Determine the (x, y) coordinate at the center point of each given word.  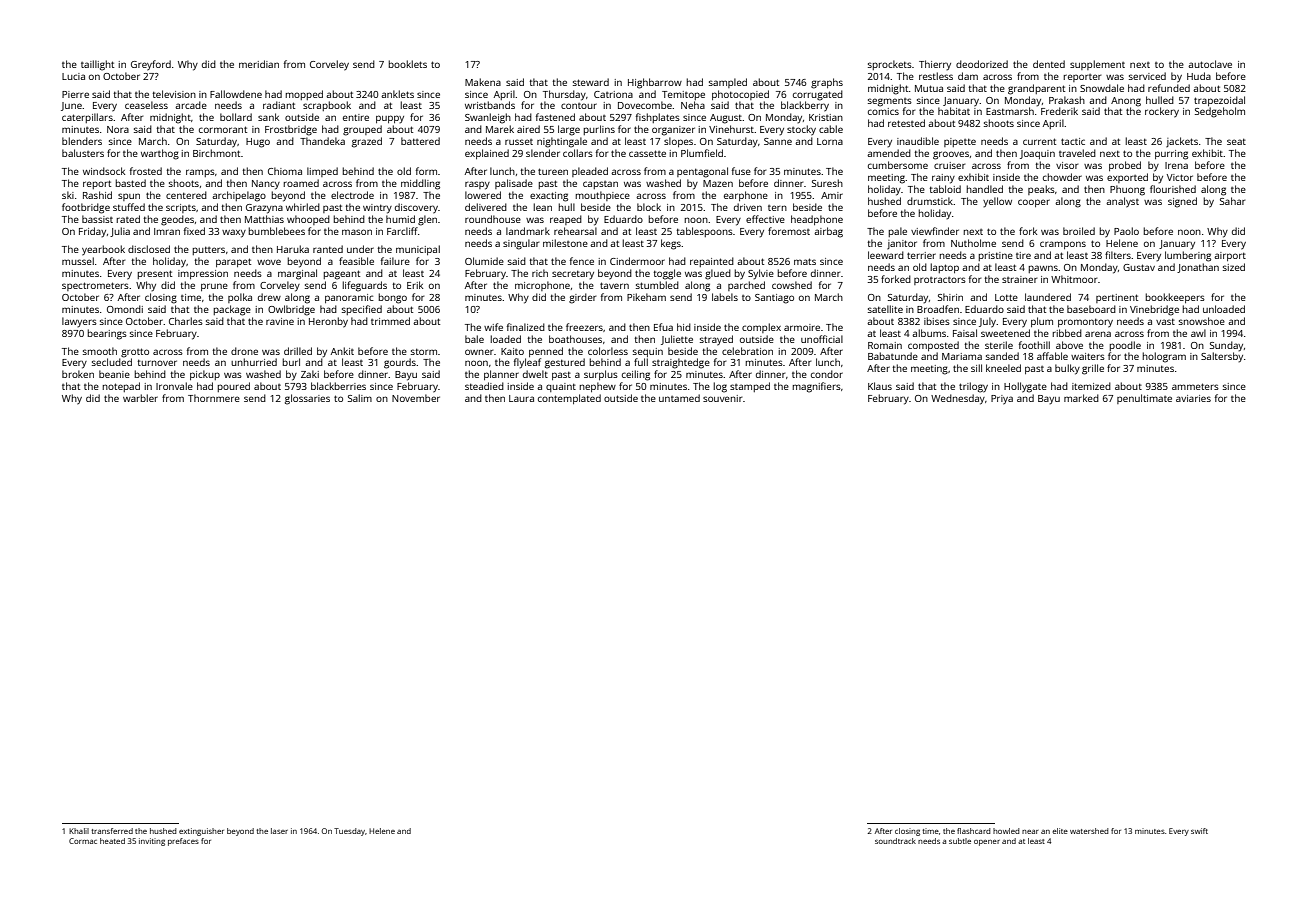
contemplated (569, 399)
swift (1199, 831)
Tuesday (349, 832)
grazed (367, 142)
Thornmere (214, 398)
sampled (728, 83)
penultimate (1144, 399)
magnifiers (816, 387)
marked (1081, 398)
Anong (1126, 102)
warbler (140, 398)
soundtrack (895, 841)
